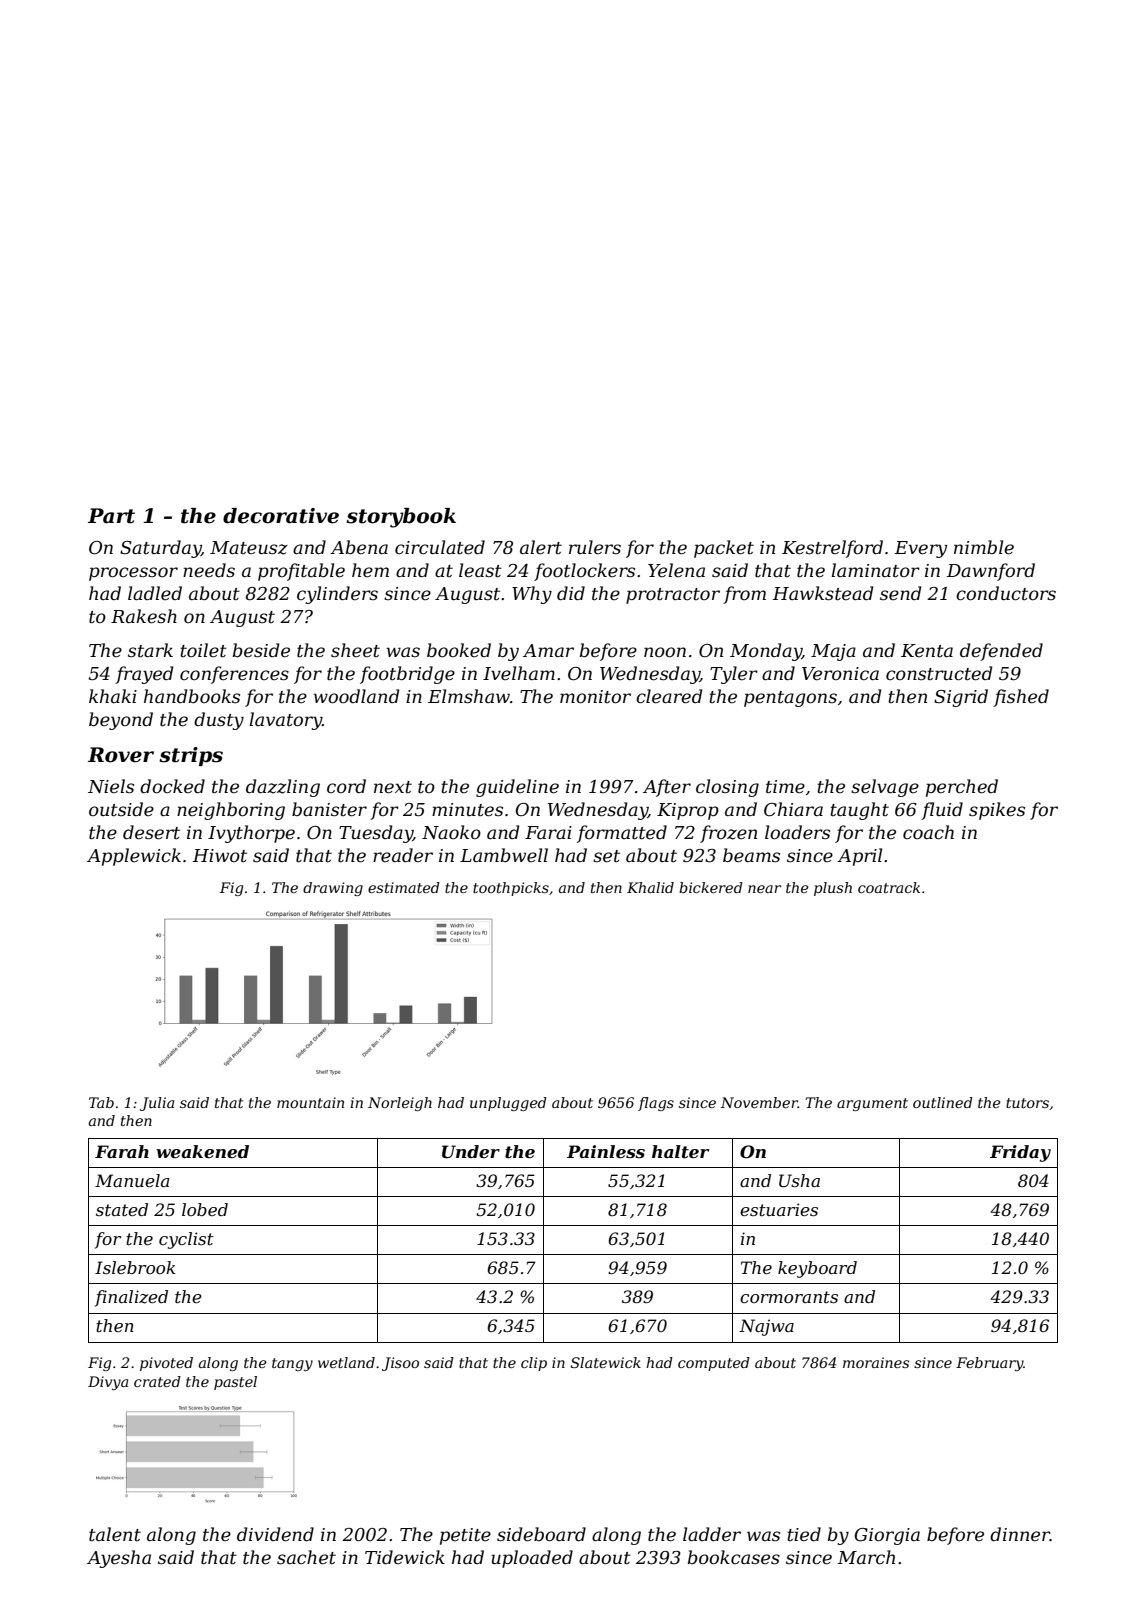  Describe the element at coordinates (541, 547) in the screenshot. I see `alert` at that location.
